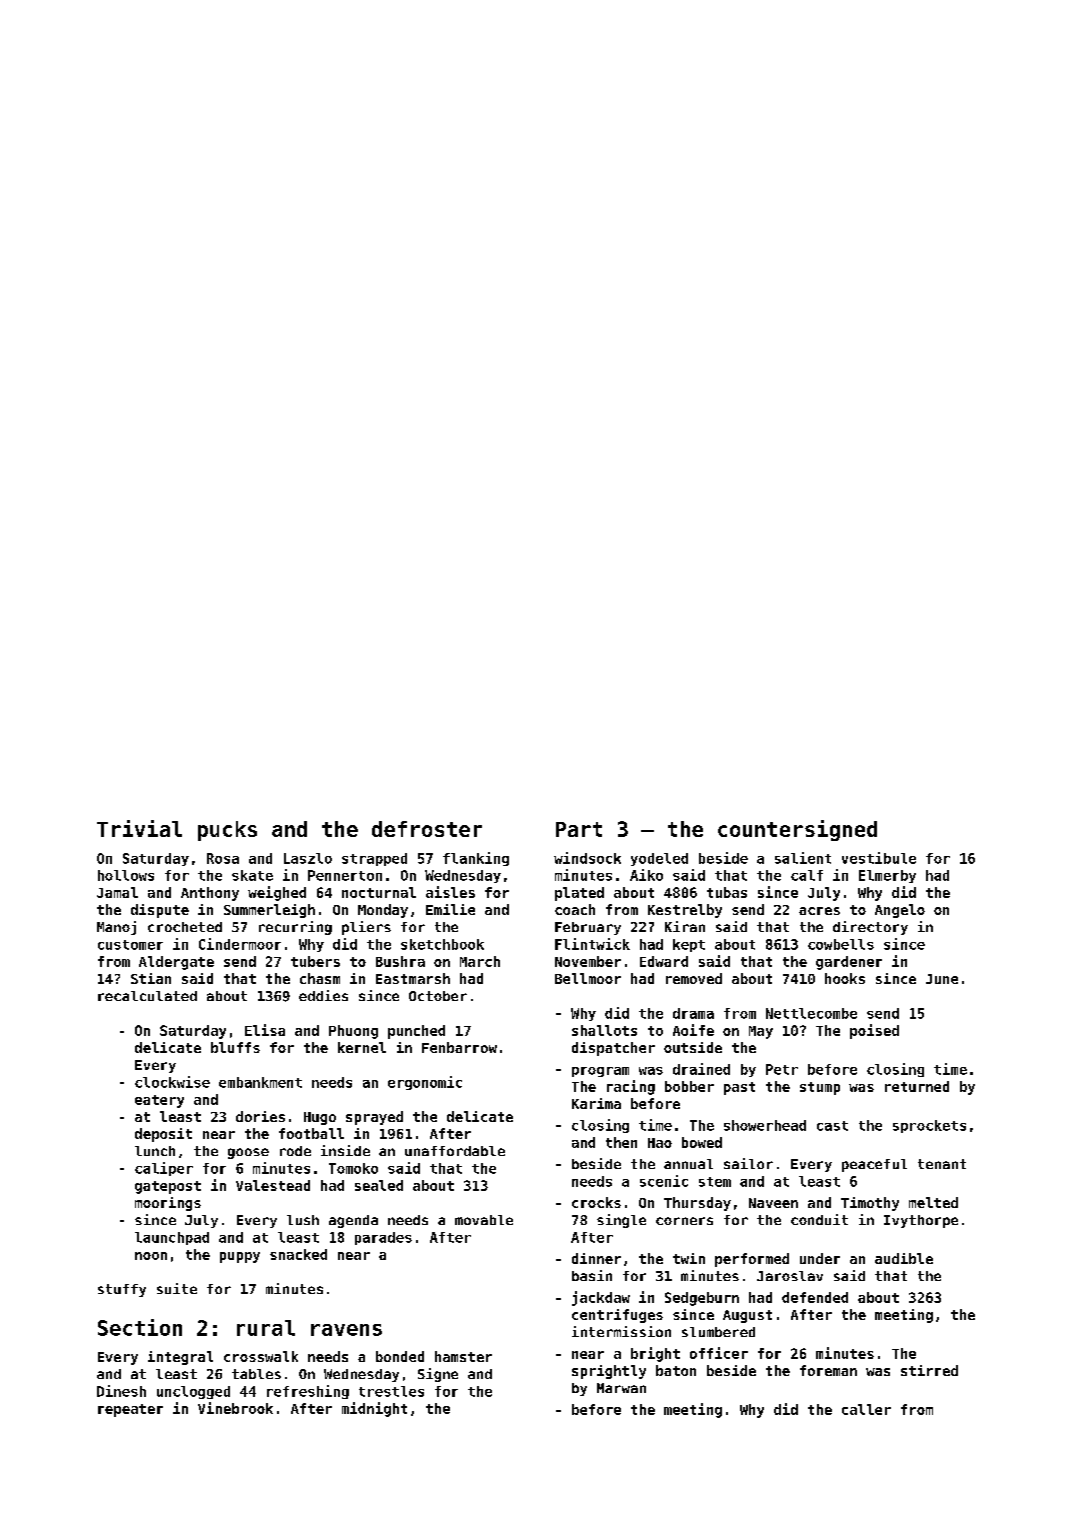 The width and height of the screenshot is (1076, 1522). I want to click on twin, so click(689, 1258).
